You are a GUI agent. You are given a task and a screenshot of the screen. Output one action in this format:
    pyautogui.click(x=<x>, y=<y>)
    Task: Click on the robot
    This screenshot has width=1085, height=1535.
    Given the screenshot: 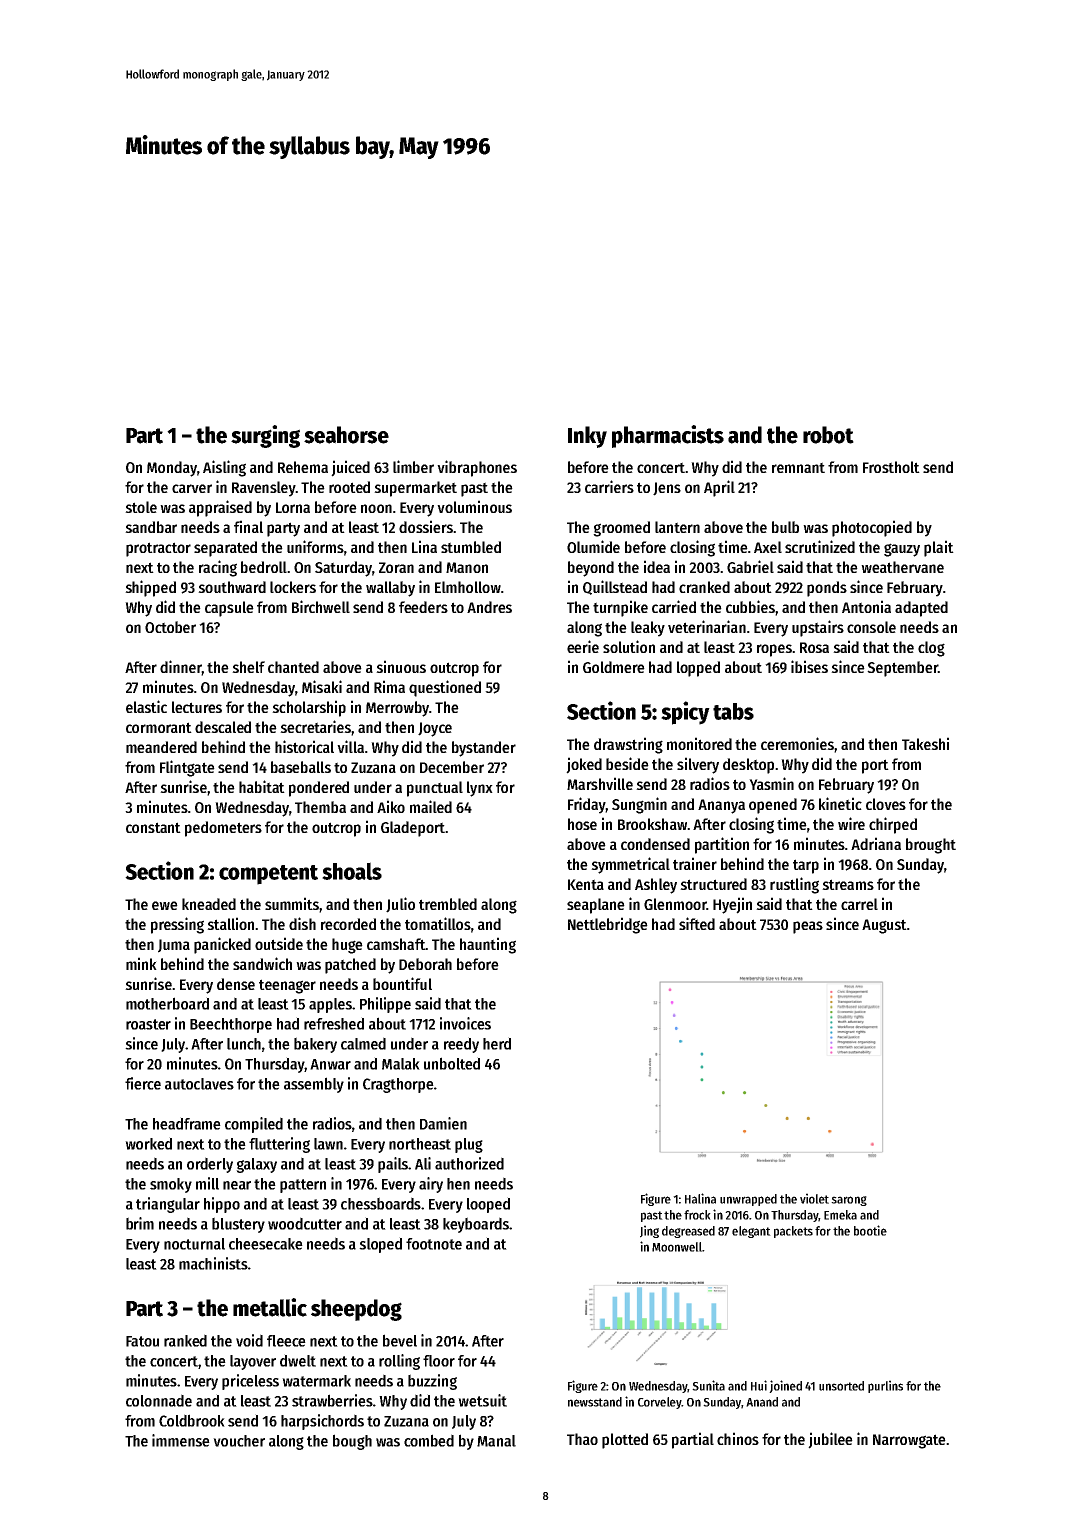 What is the action you would take?
    pyautogui.click(x=828, y=435)
